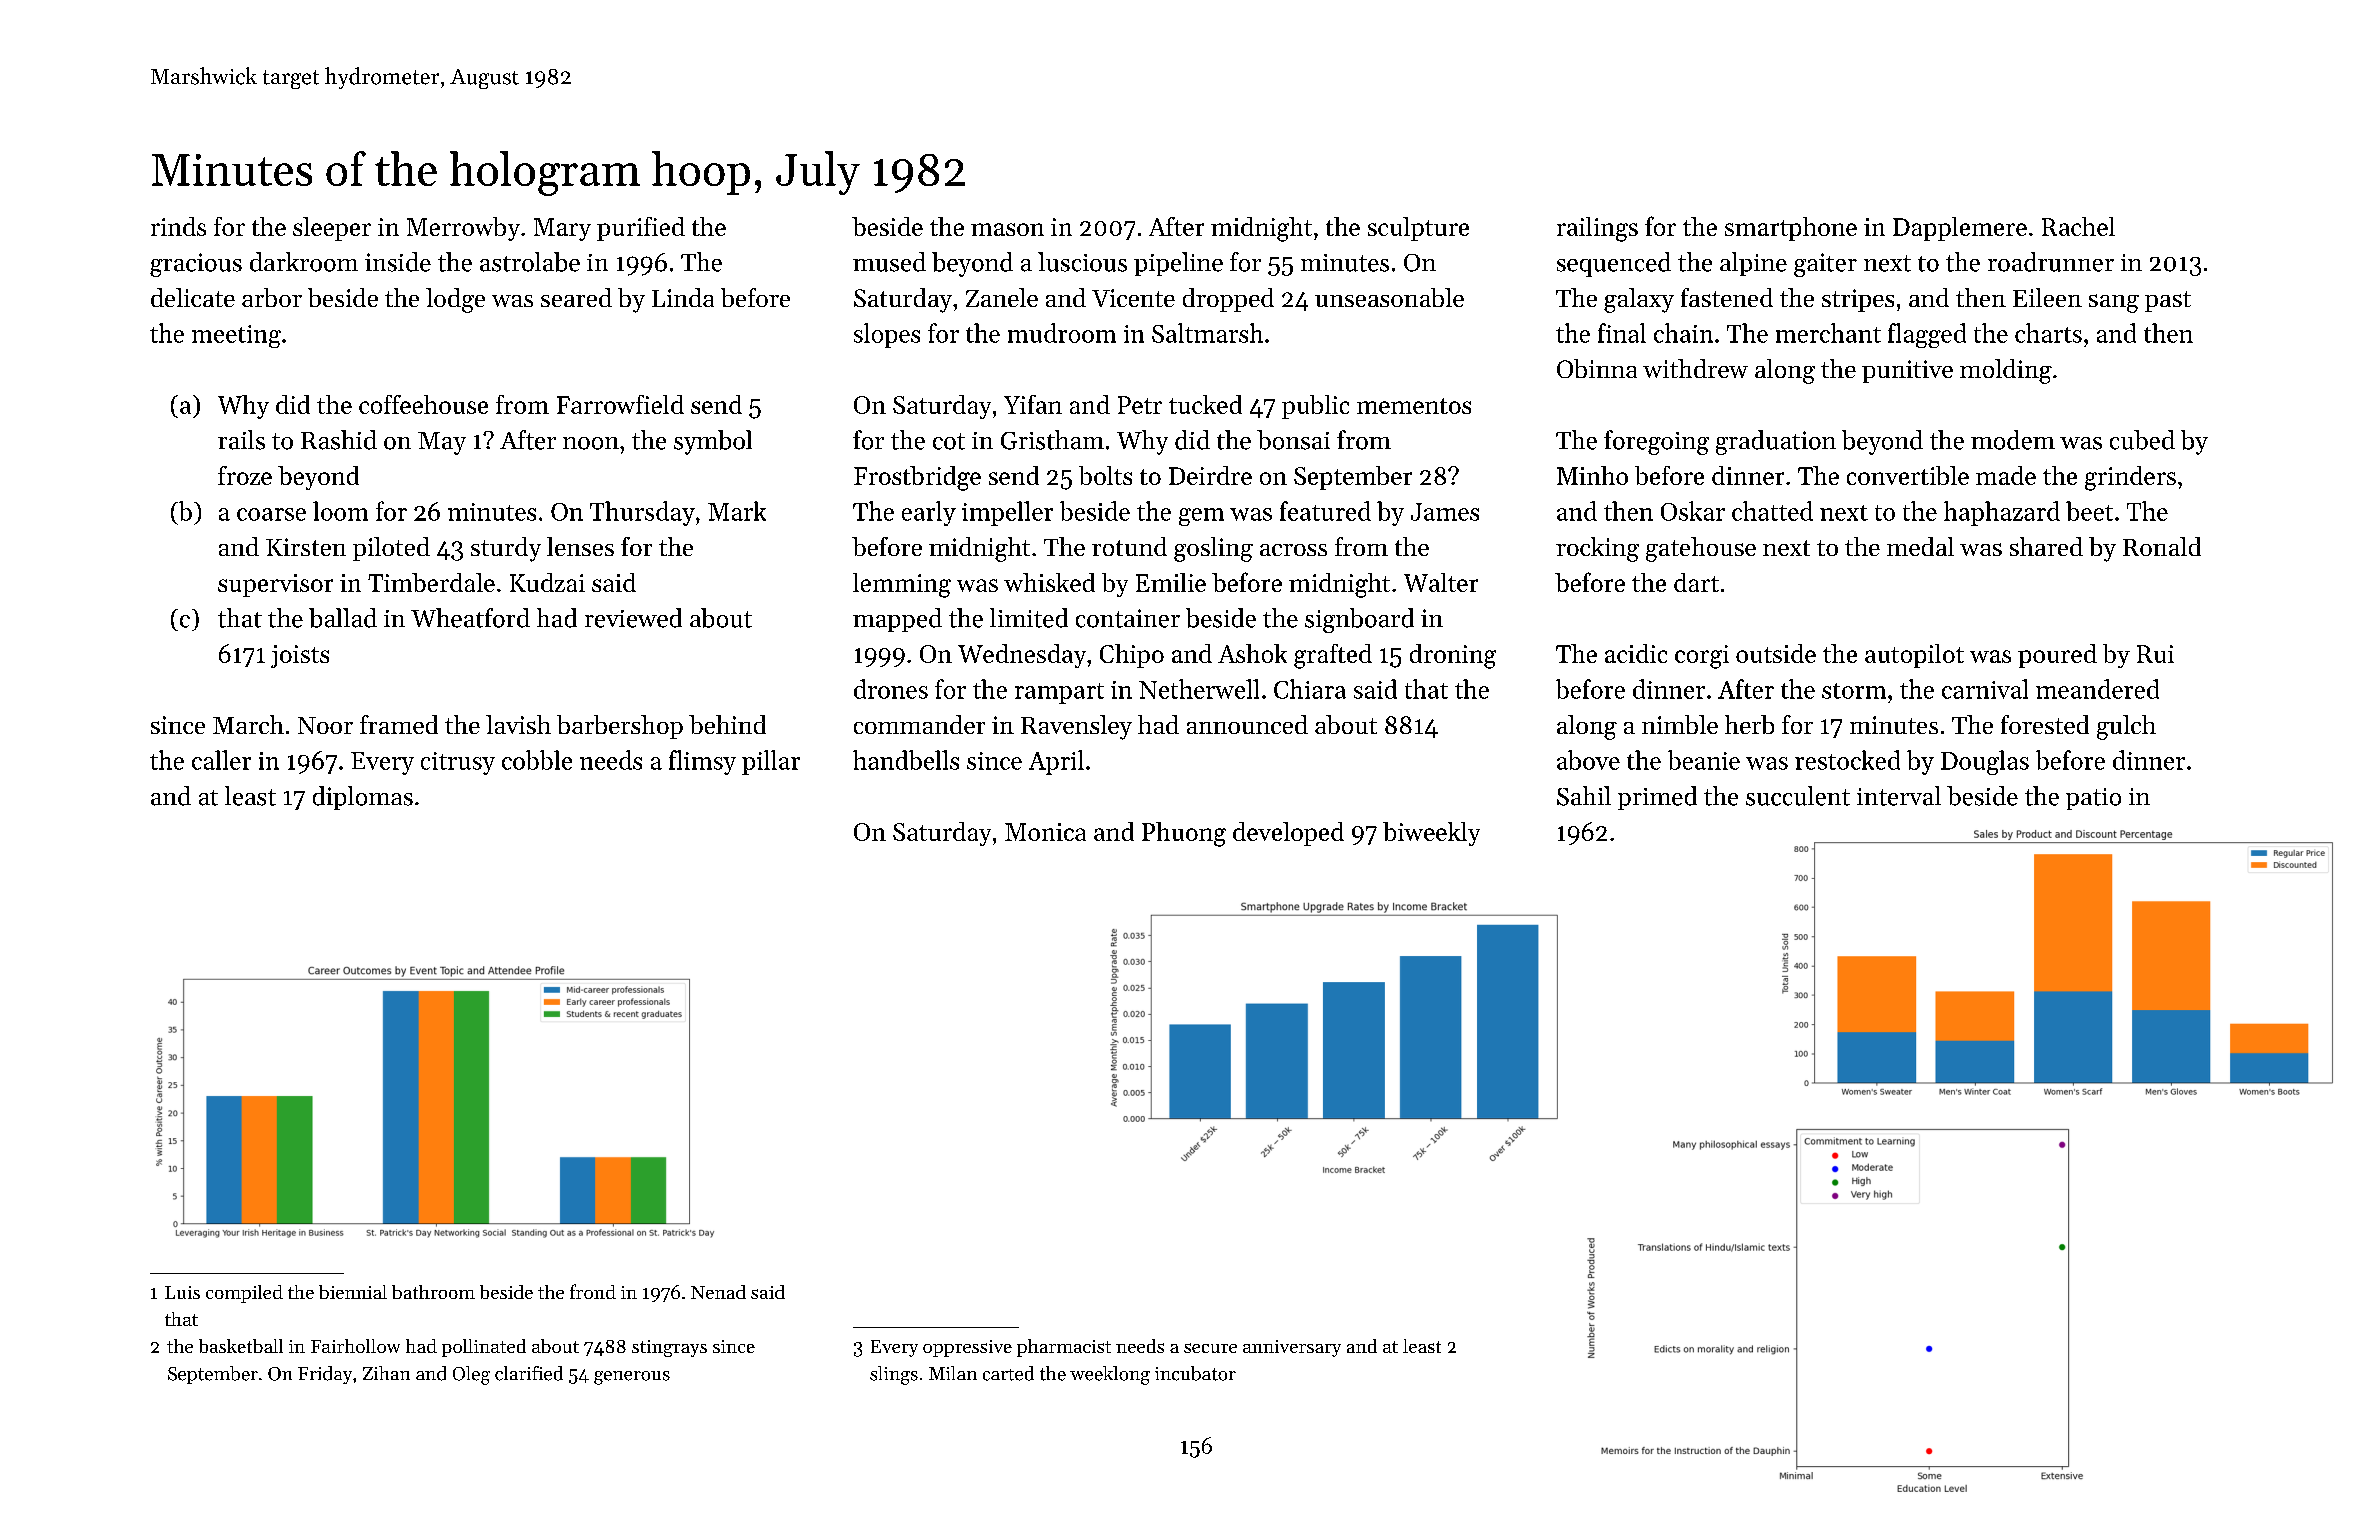 The height and width of the image is (1527, 2359). What do you see at coordinates (178, 226) in the image?
I see `rinds` at bounding box center [178, 226].
